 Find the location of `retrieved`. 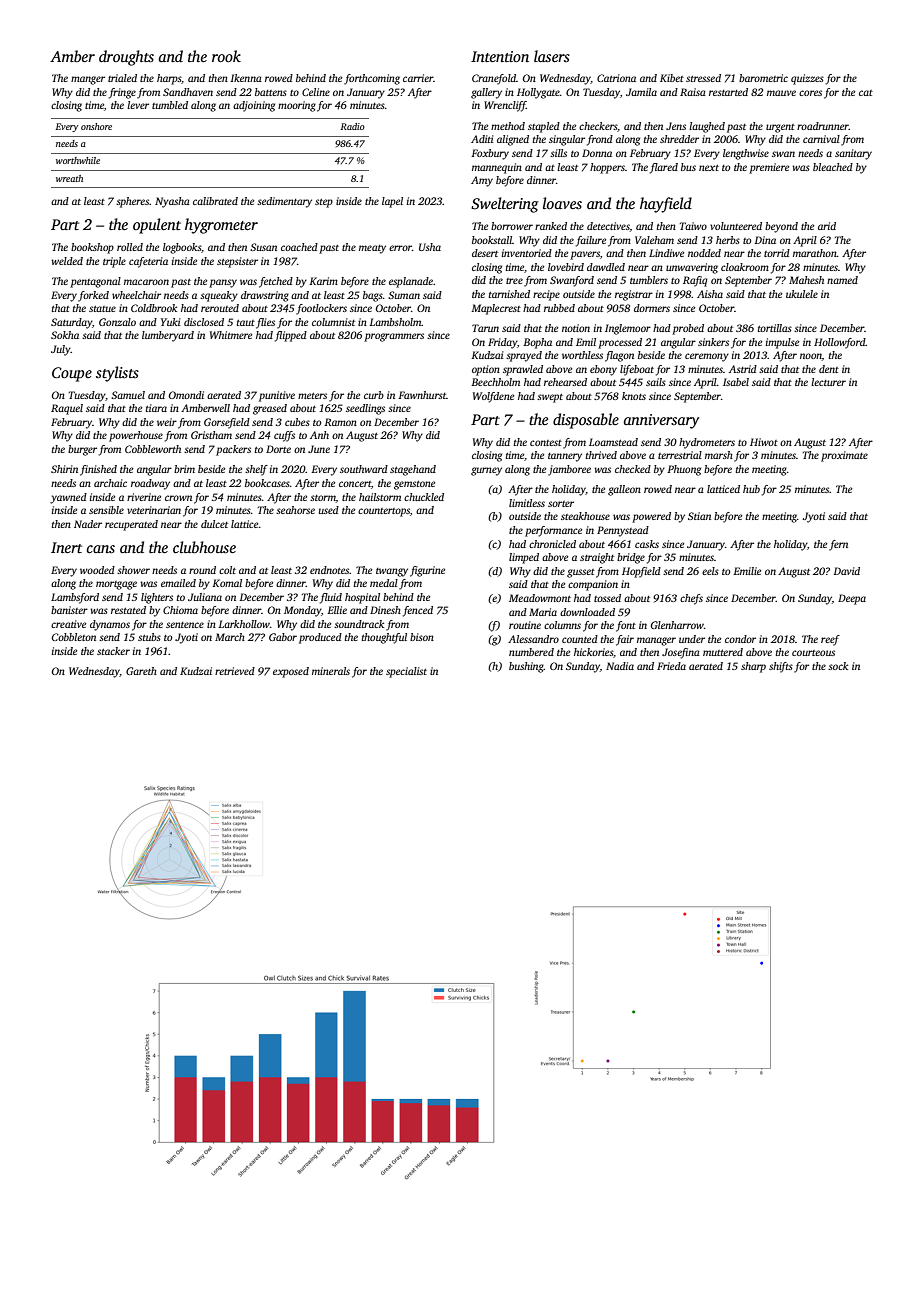

retrieved is located at coordinates (235, 671).
